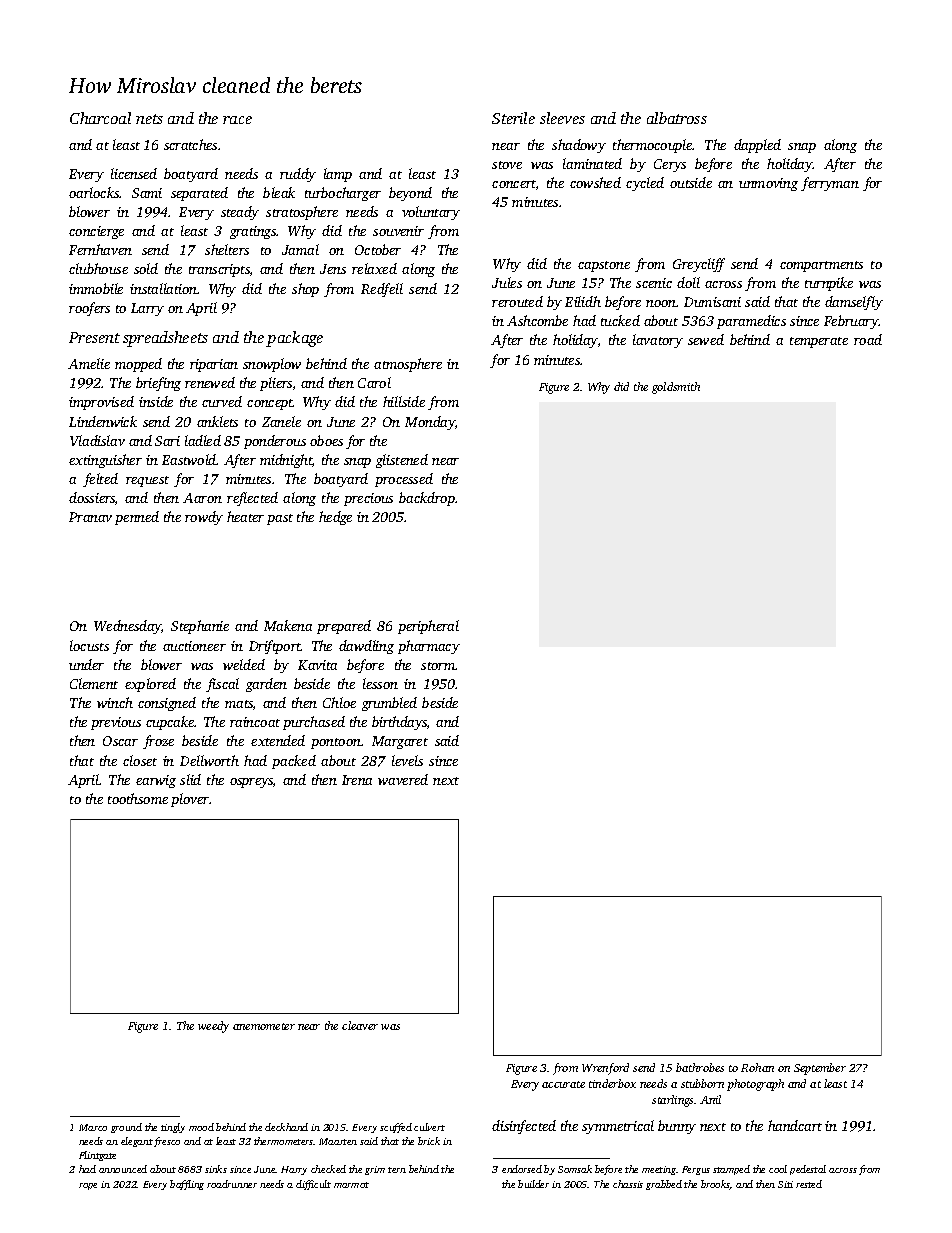  Describe the element at coordinates (430, 423) in the screenshot. I see `Monday` at that location.
